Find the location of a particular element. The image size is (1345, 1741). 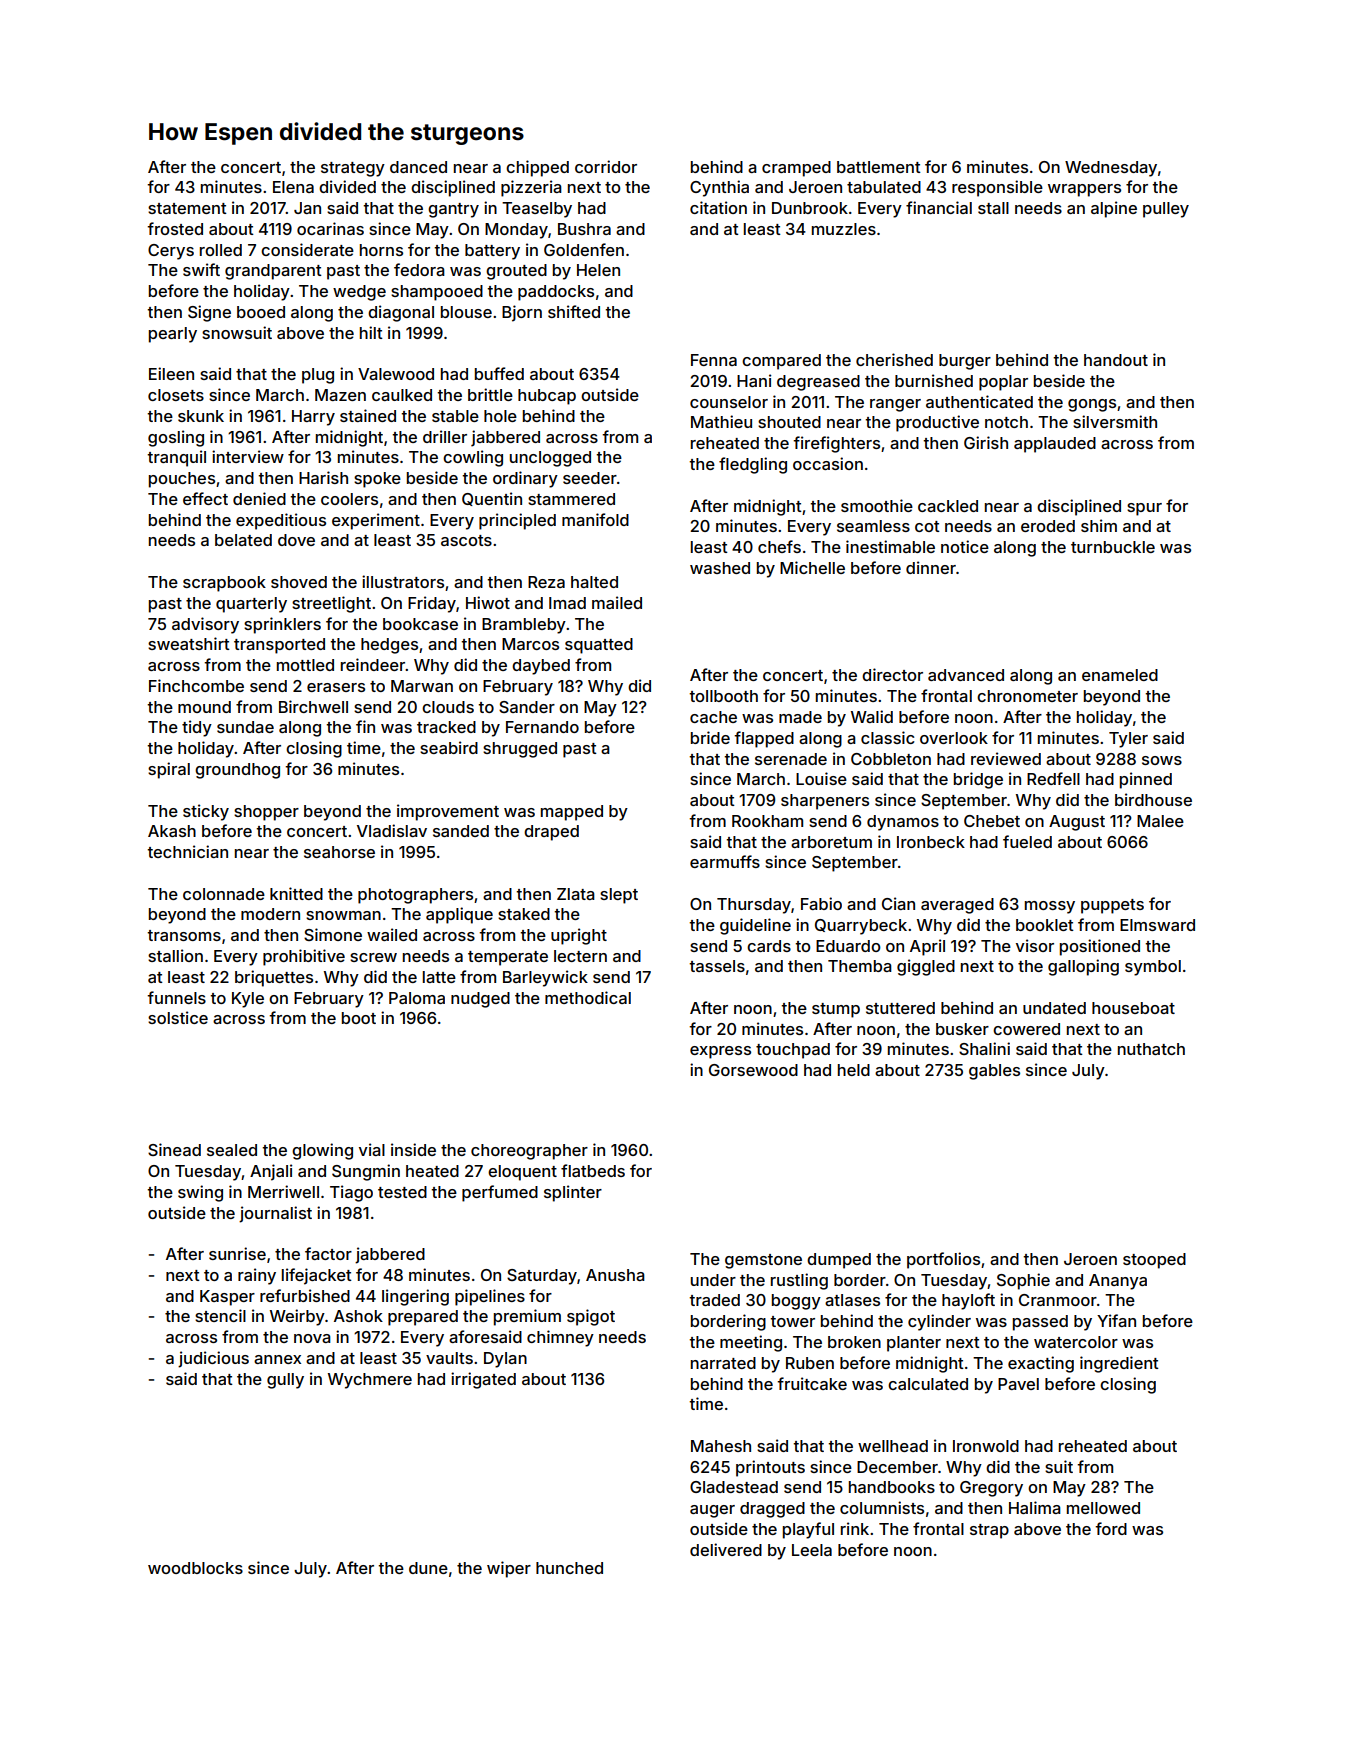

seabird is located at coordinates (449, 747).
